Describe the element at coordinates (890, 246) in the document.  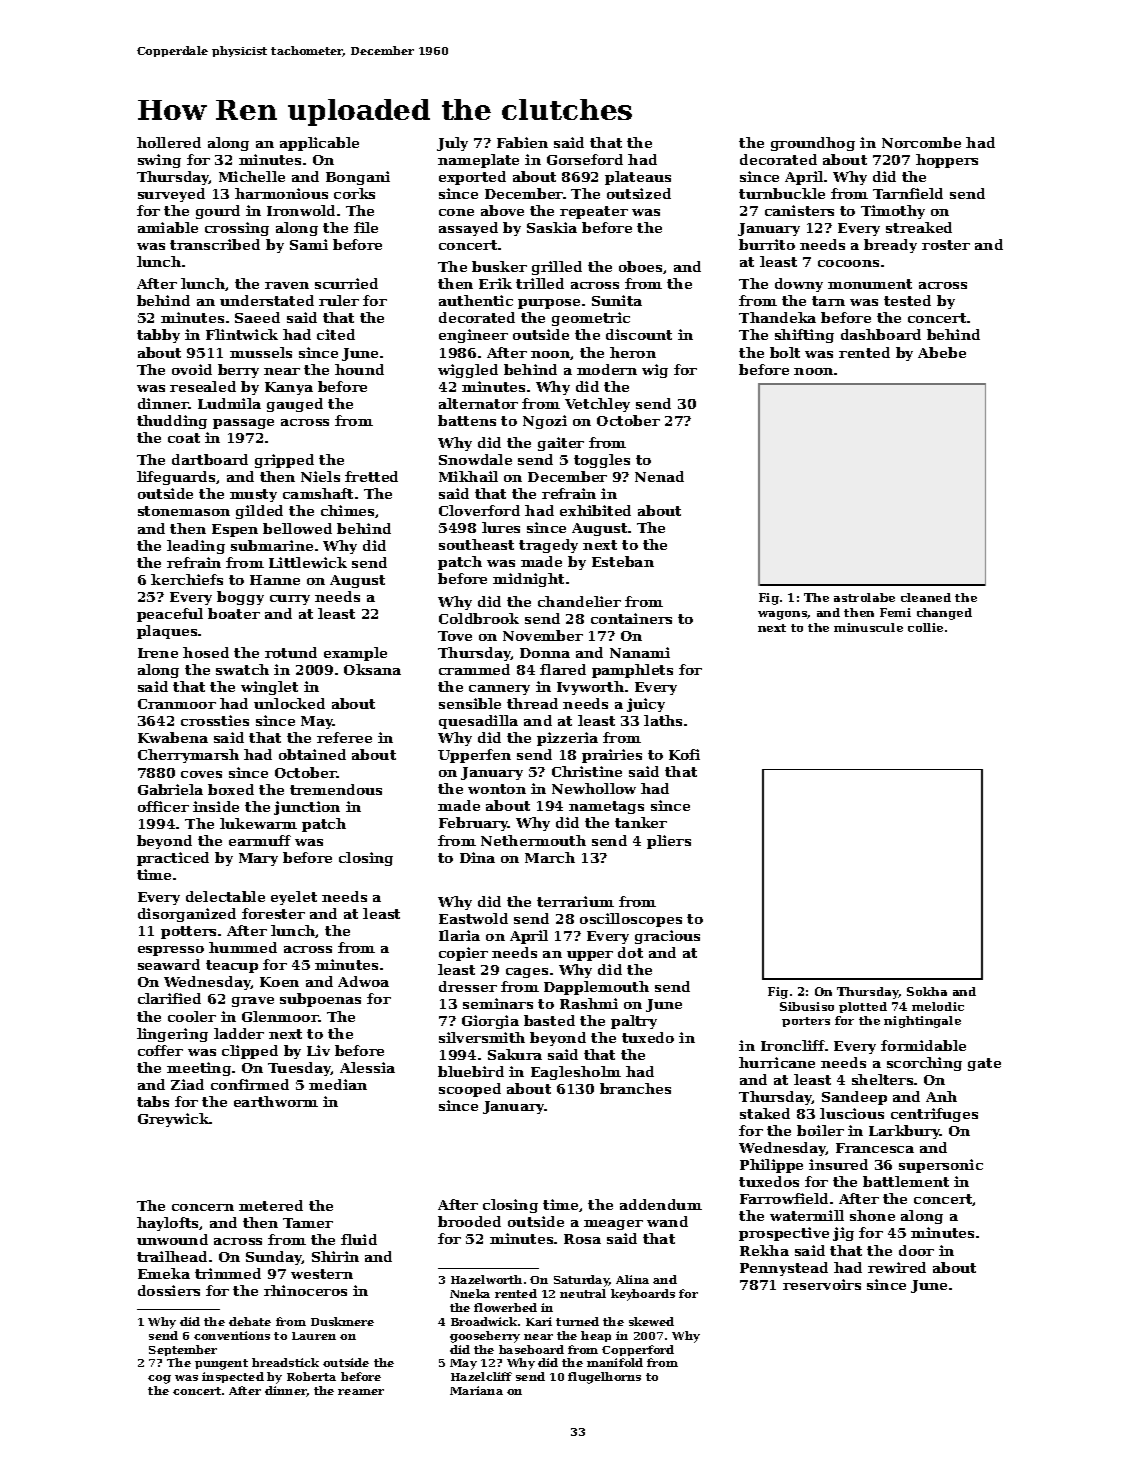
I see `bready` at that location.
